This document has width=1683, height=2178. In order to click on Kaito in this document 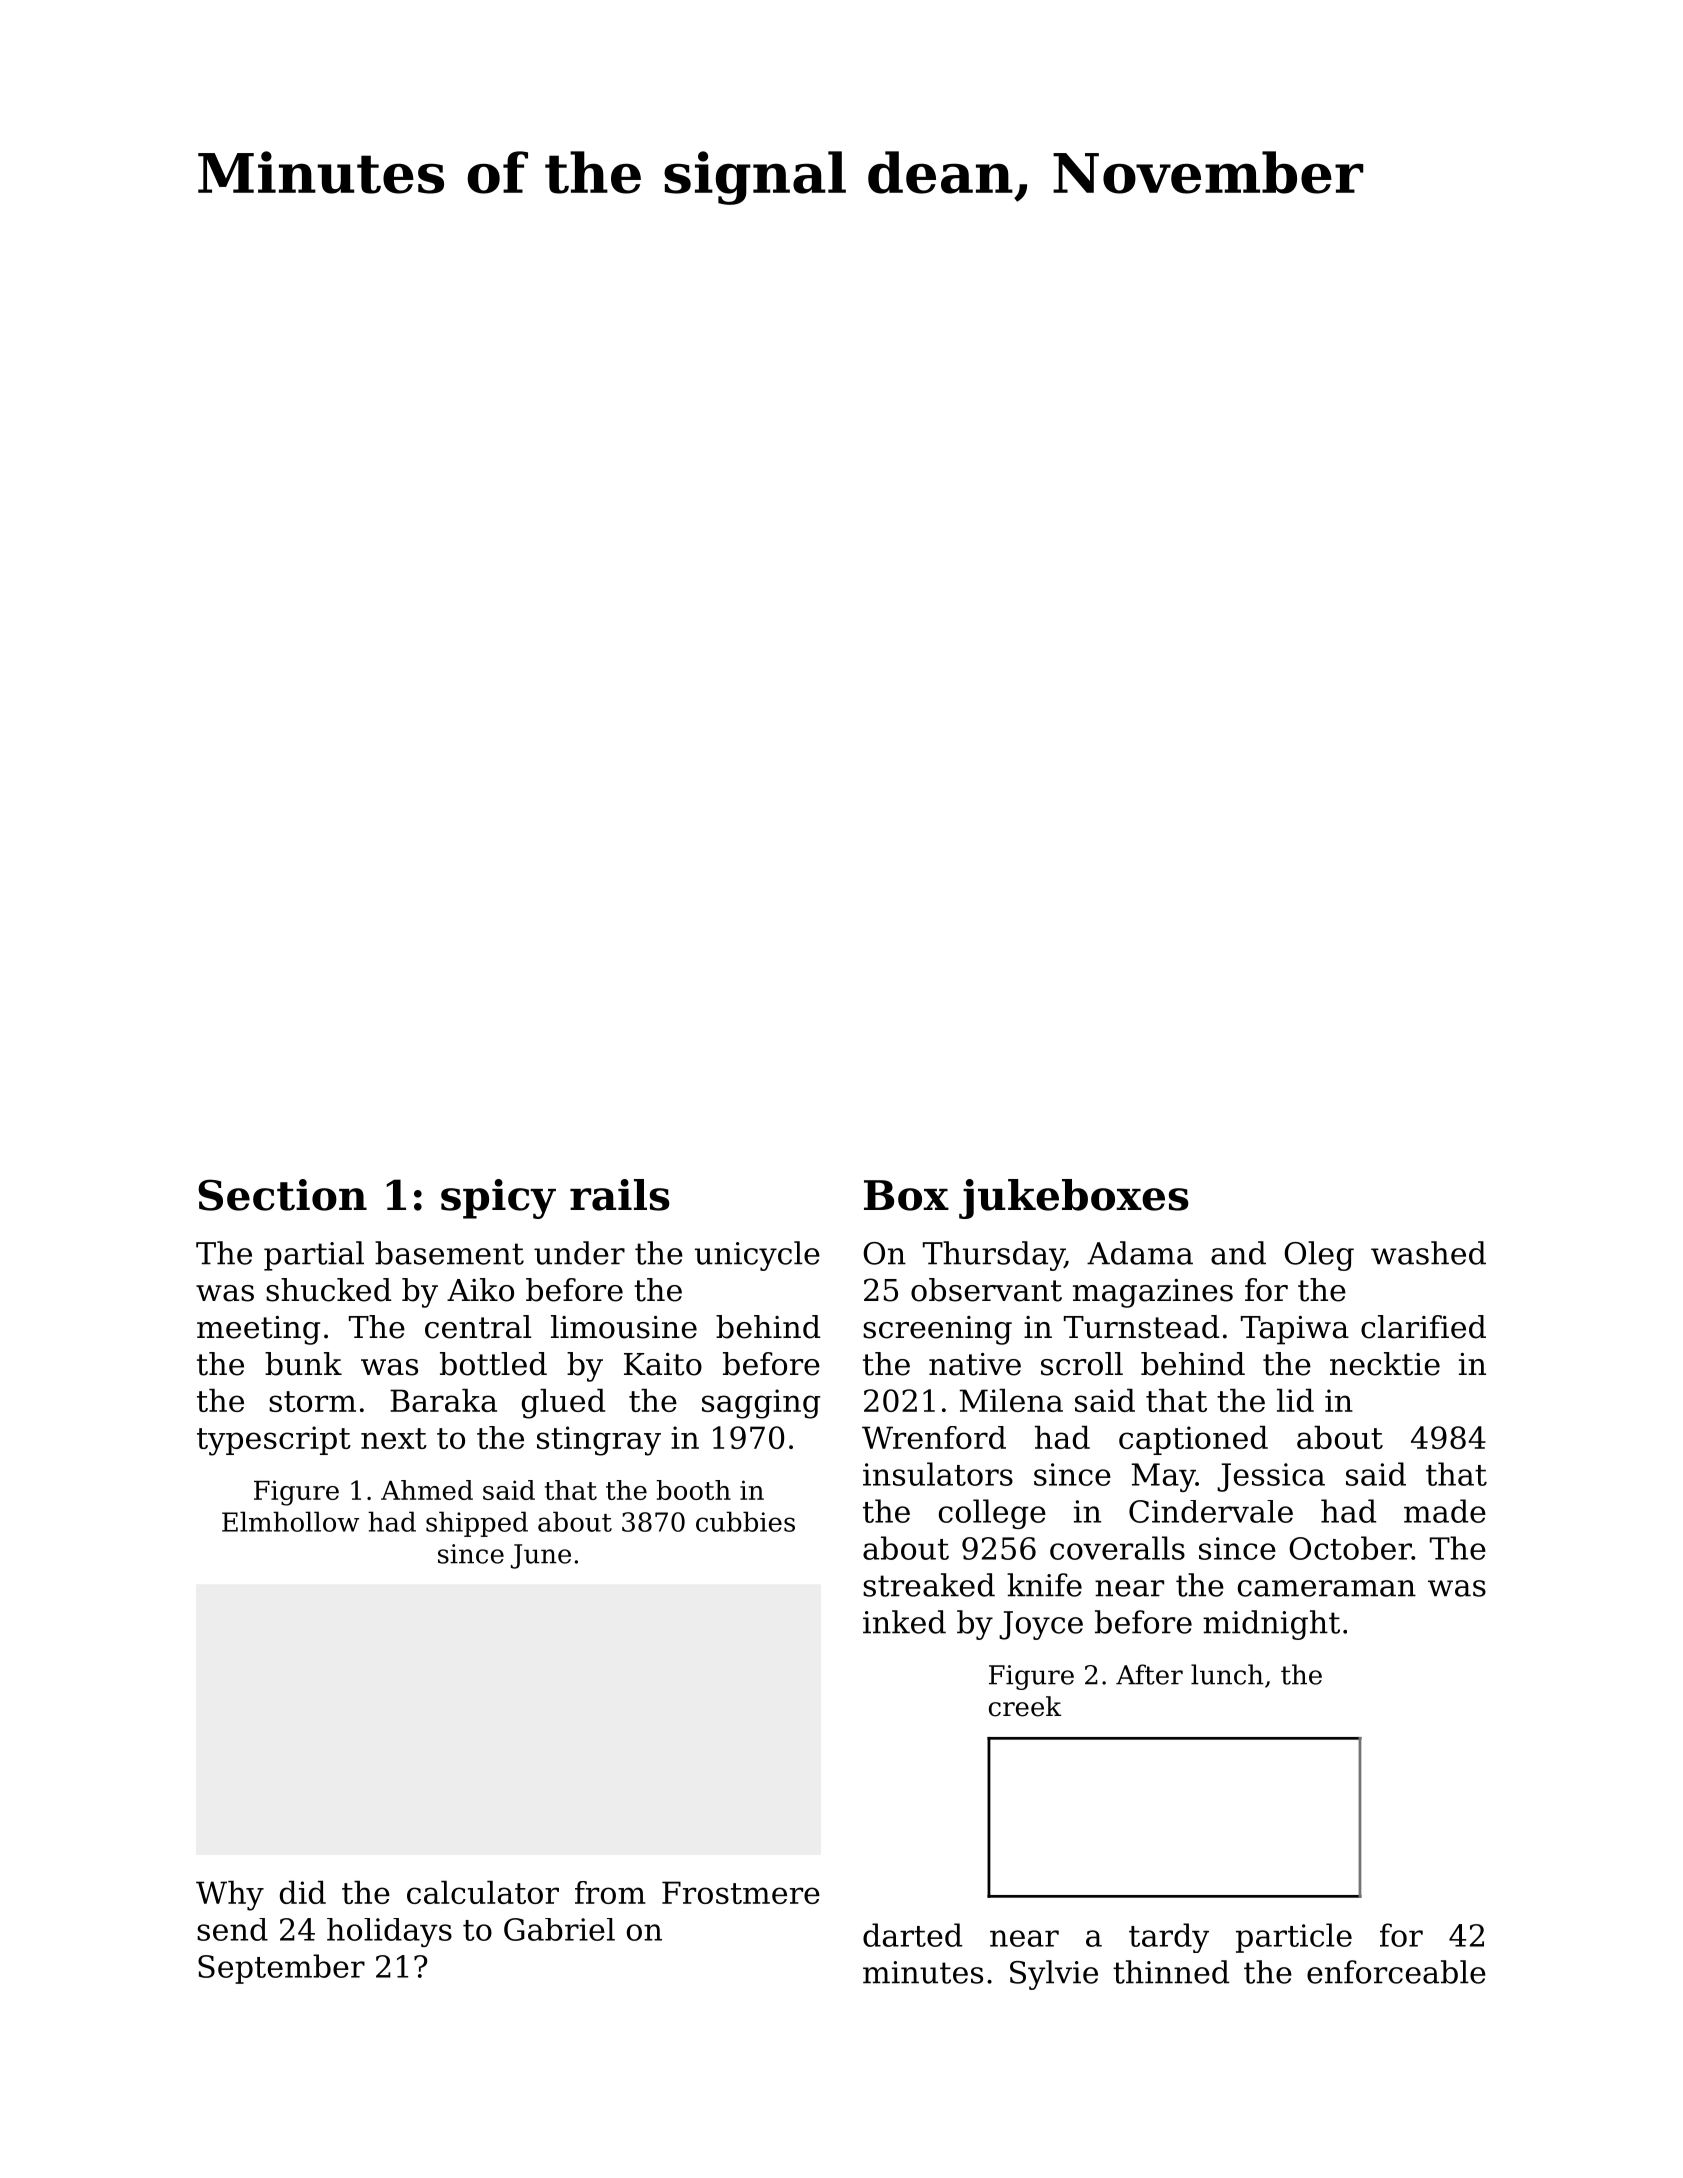, I will do `click(663, 1364)`.
